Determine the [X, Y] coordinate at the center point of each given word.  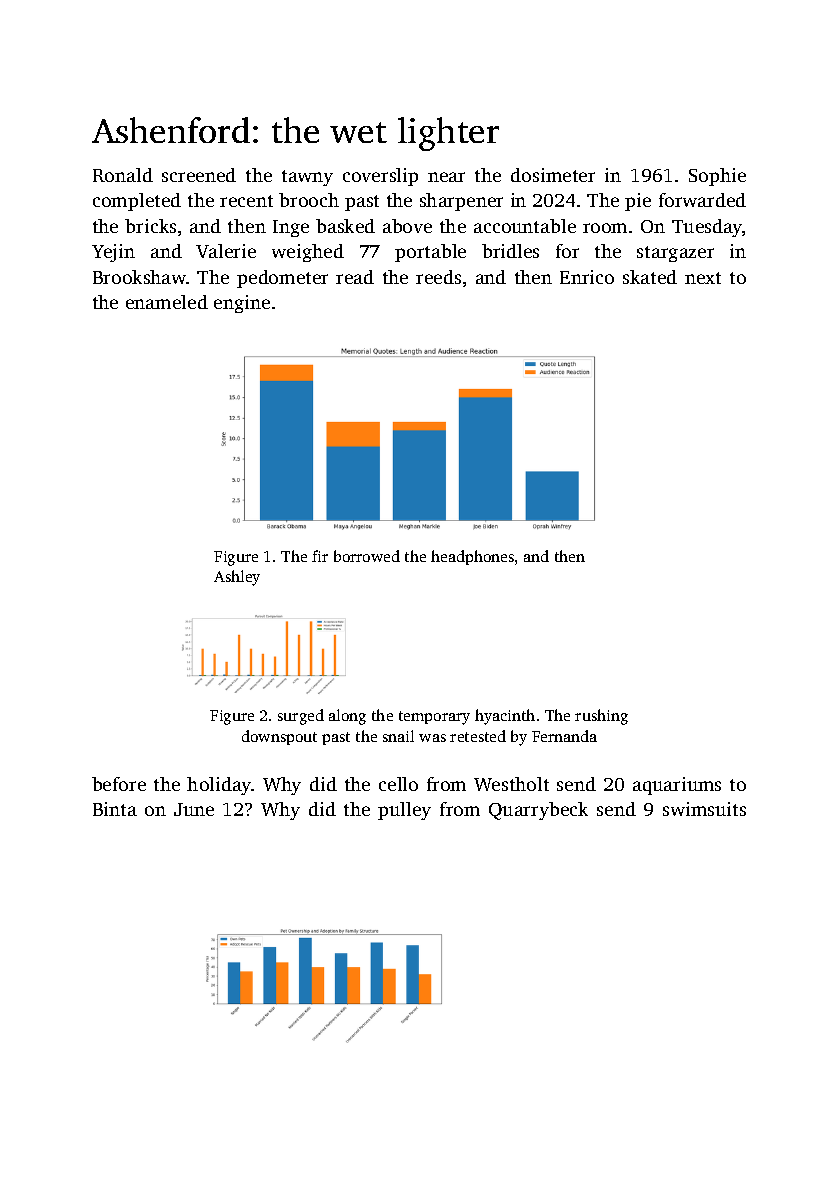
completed [137, 202]
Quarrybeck [538, 811]
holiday [219, 786]
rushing [601, 717]
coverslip [380, 177]
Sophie [717, 177]
